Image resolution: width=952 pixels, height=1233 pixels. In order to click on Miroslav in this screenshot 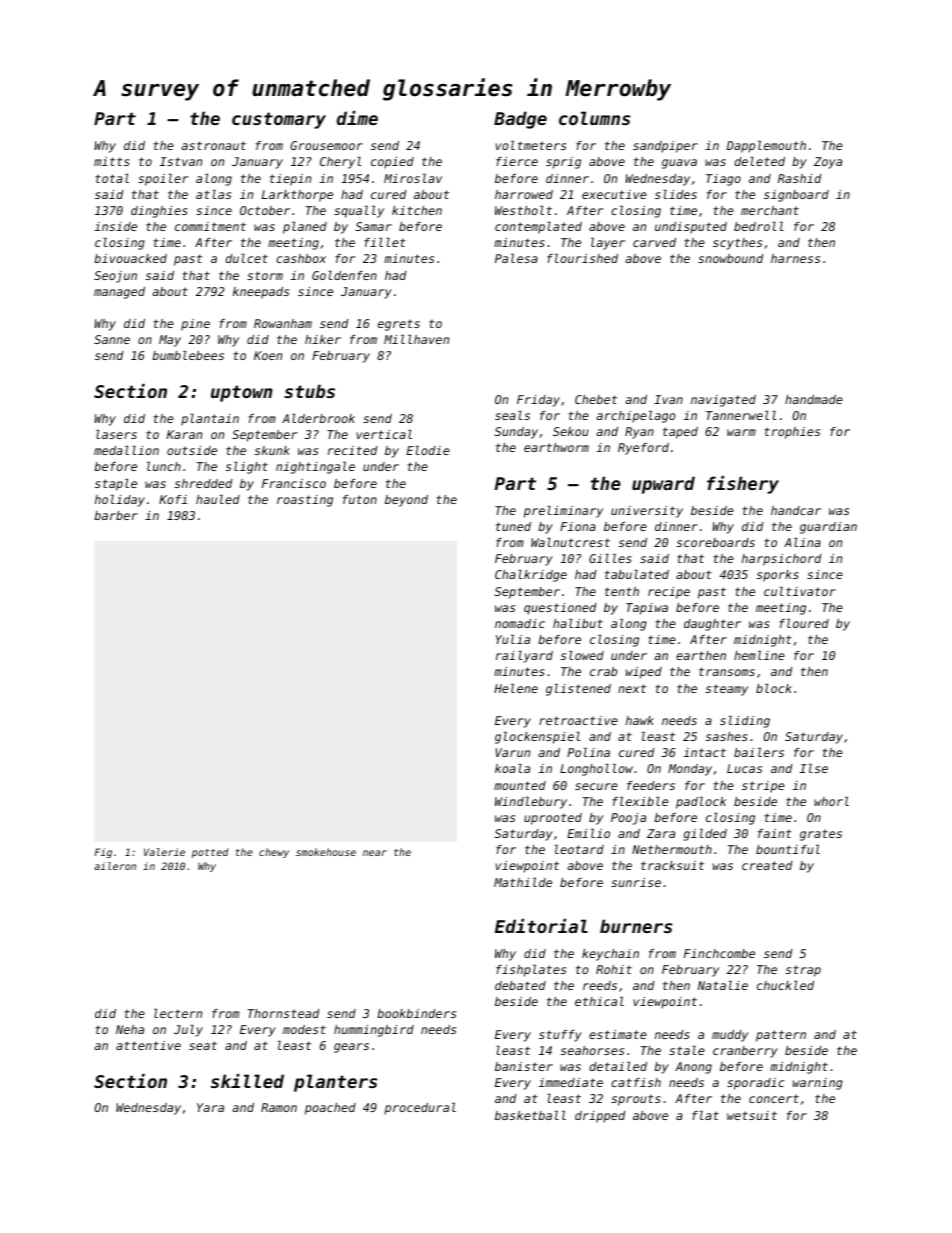, I will do `click(413, 178)`.
